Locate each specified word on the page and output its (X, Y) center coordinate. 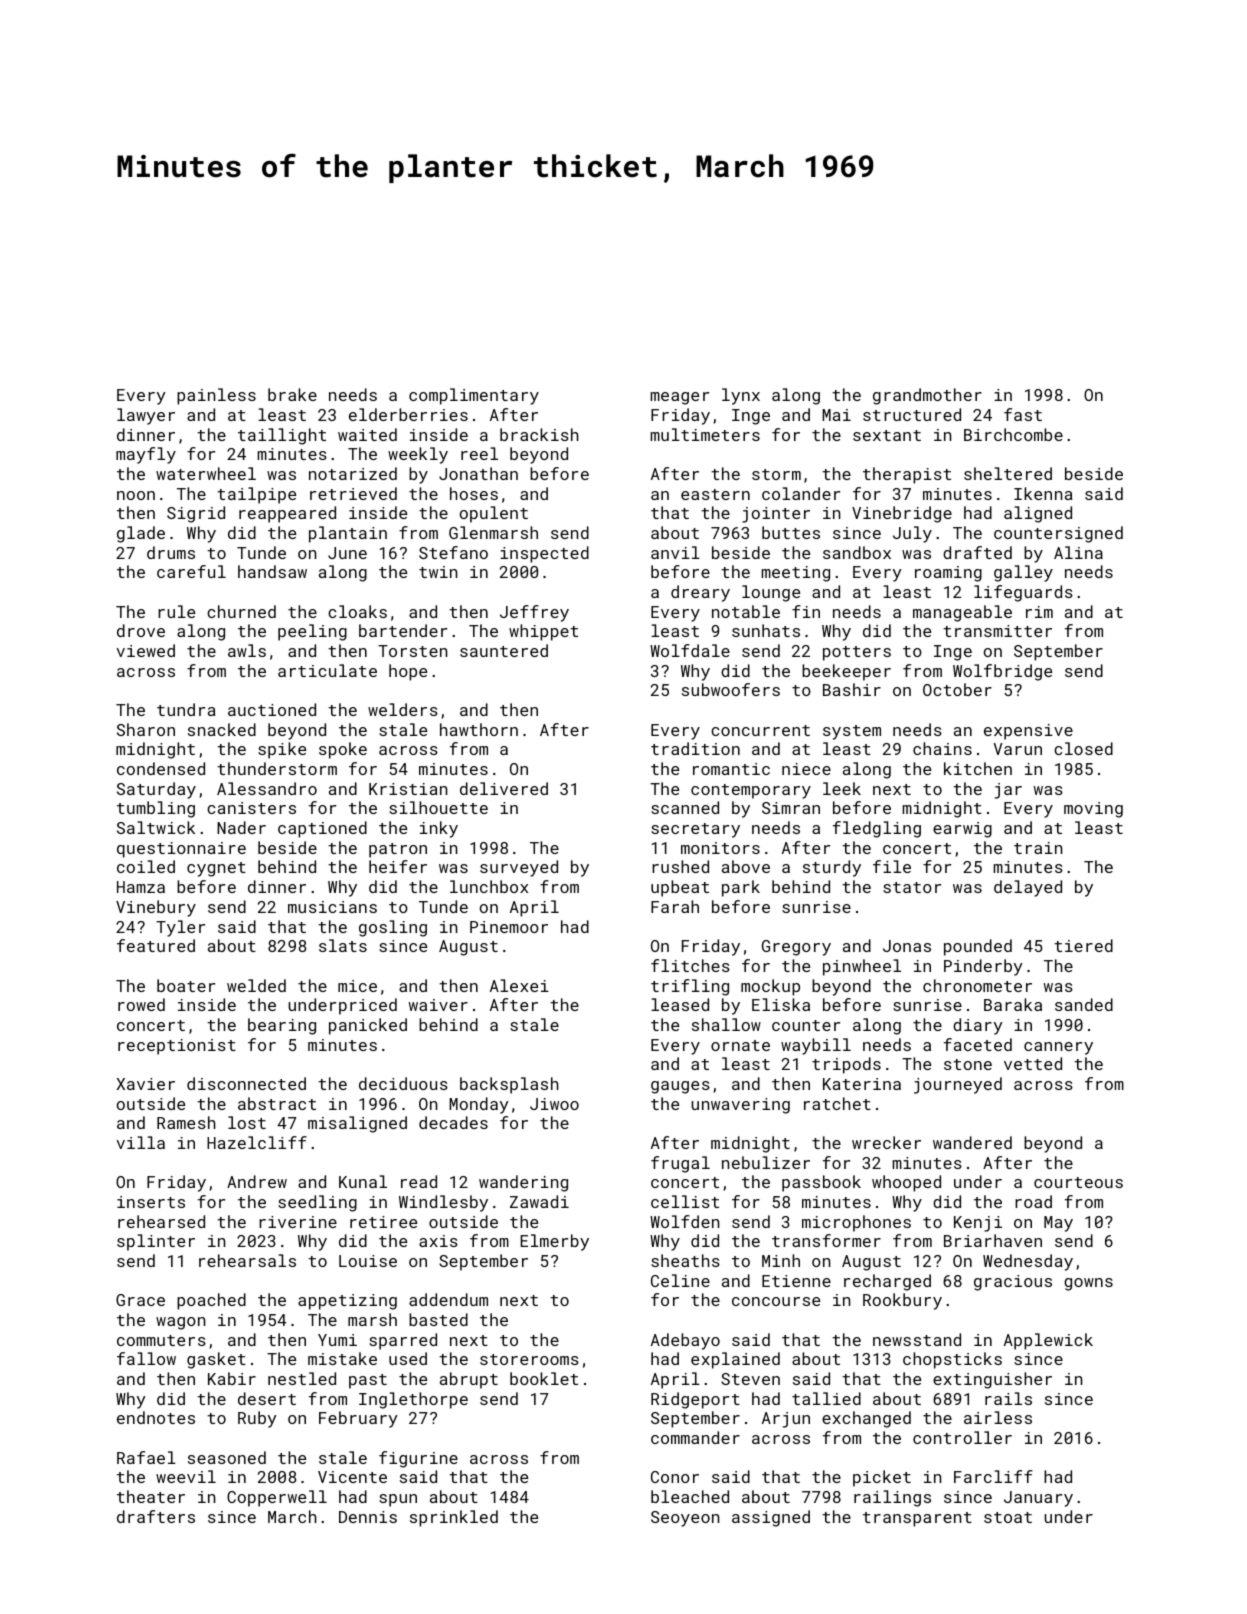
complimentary (474, 396)
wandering (523, 1183)
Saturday (156, 790)
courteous (1078, 1182)
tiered (1083, 945)
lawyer (146, 416)
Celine (680, 1280)
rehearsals (247, 1260)
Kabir (232, 1378)
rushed (680, 866)
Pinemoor (509, 927)
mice (357, 986)
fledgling (877, 829)
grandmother (927, 396)
